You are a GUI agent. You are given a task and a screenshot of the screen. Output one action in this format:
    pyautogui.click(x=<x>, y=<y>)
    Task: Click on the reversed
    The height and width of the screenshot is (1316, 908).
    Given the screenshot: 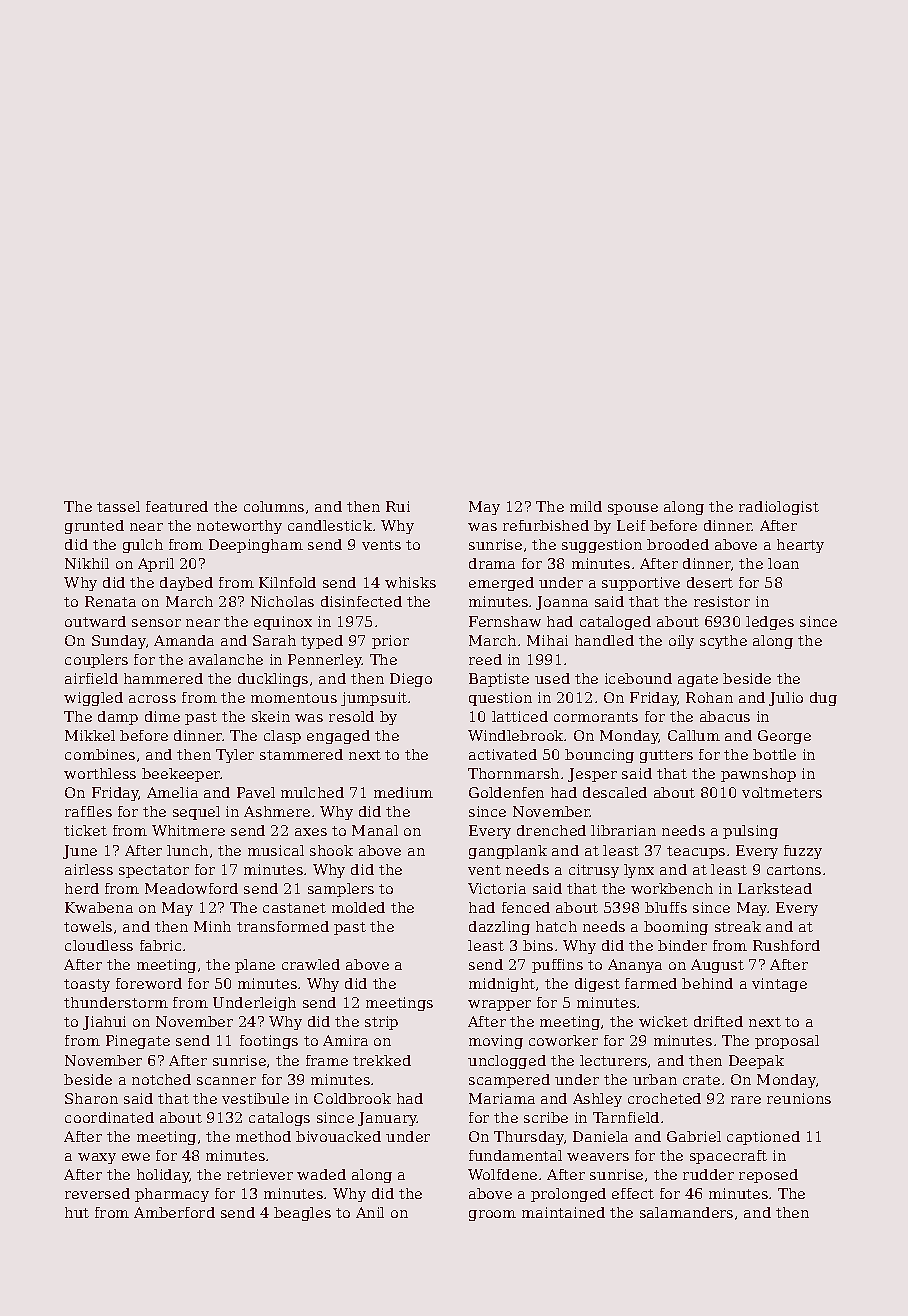 What is the action you would take?
    pyautogui.click(x=97, y=1193)
